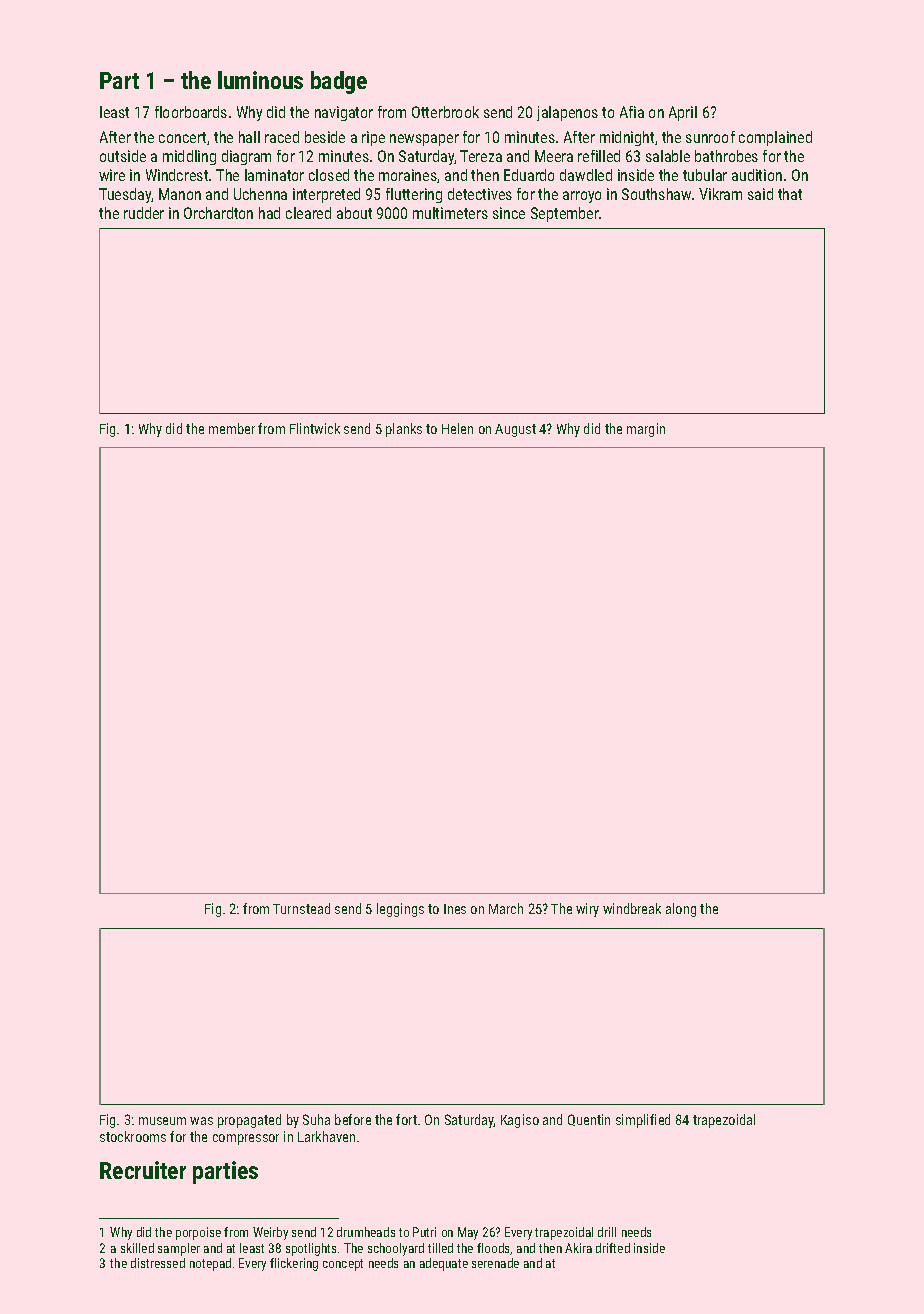 This screenshot has height=1314, width=924. I want to click on Turnstead, so click(301, 908).
